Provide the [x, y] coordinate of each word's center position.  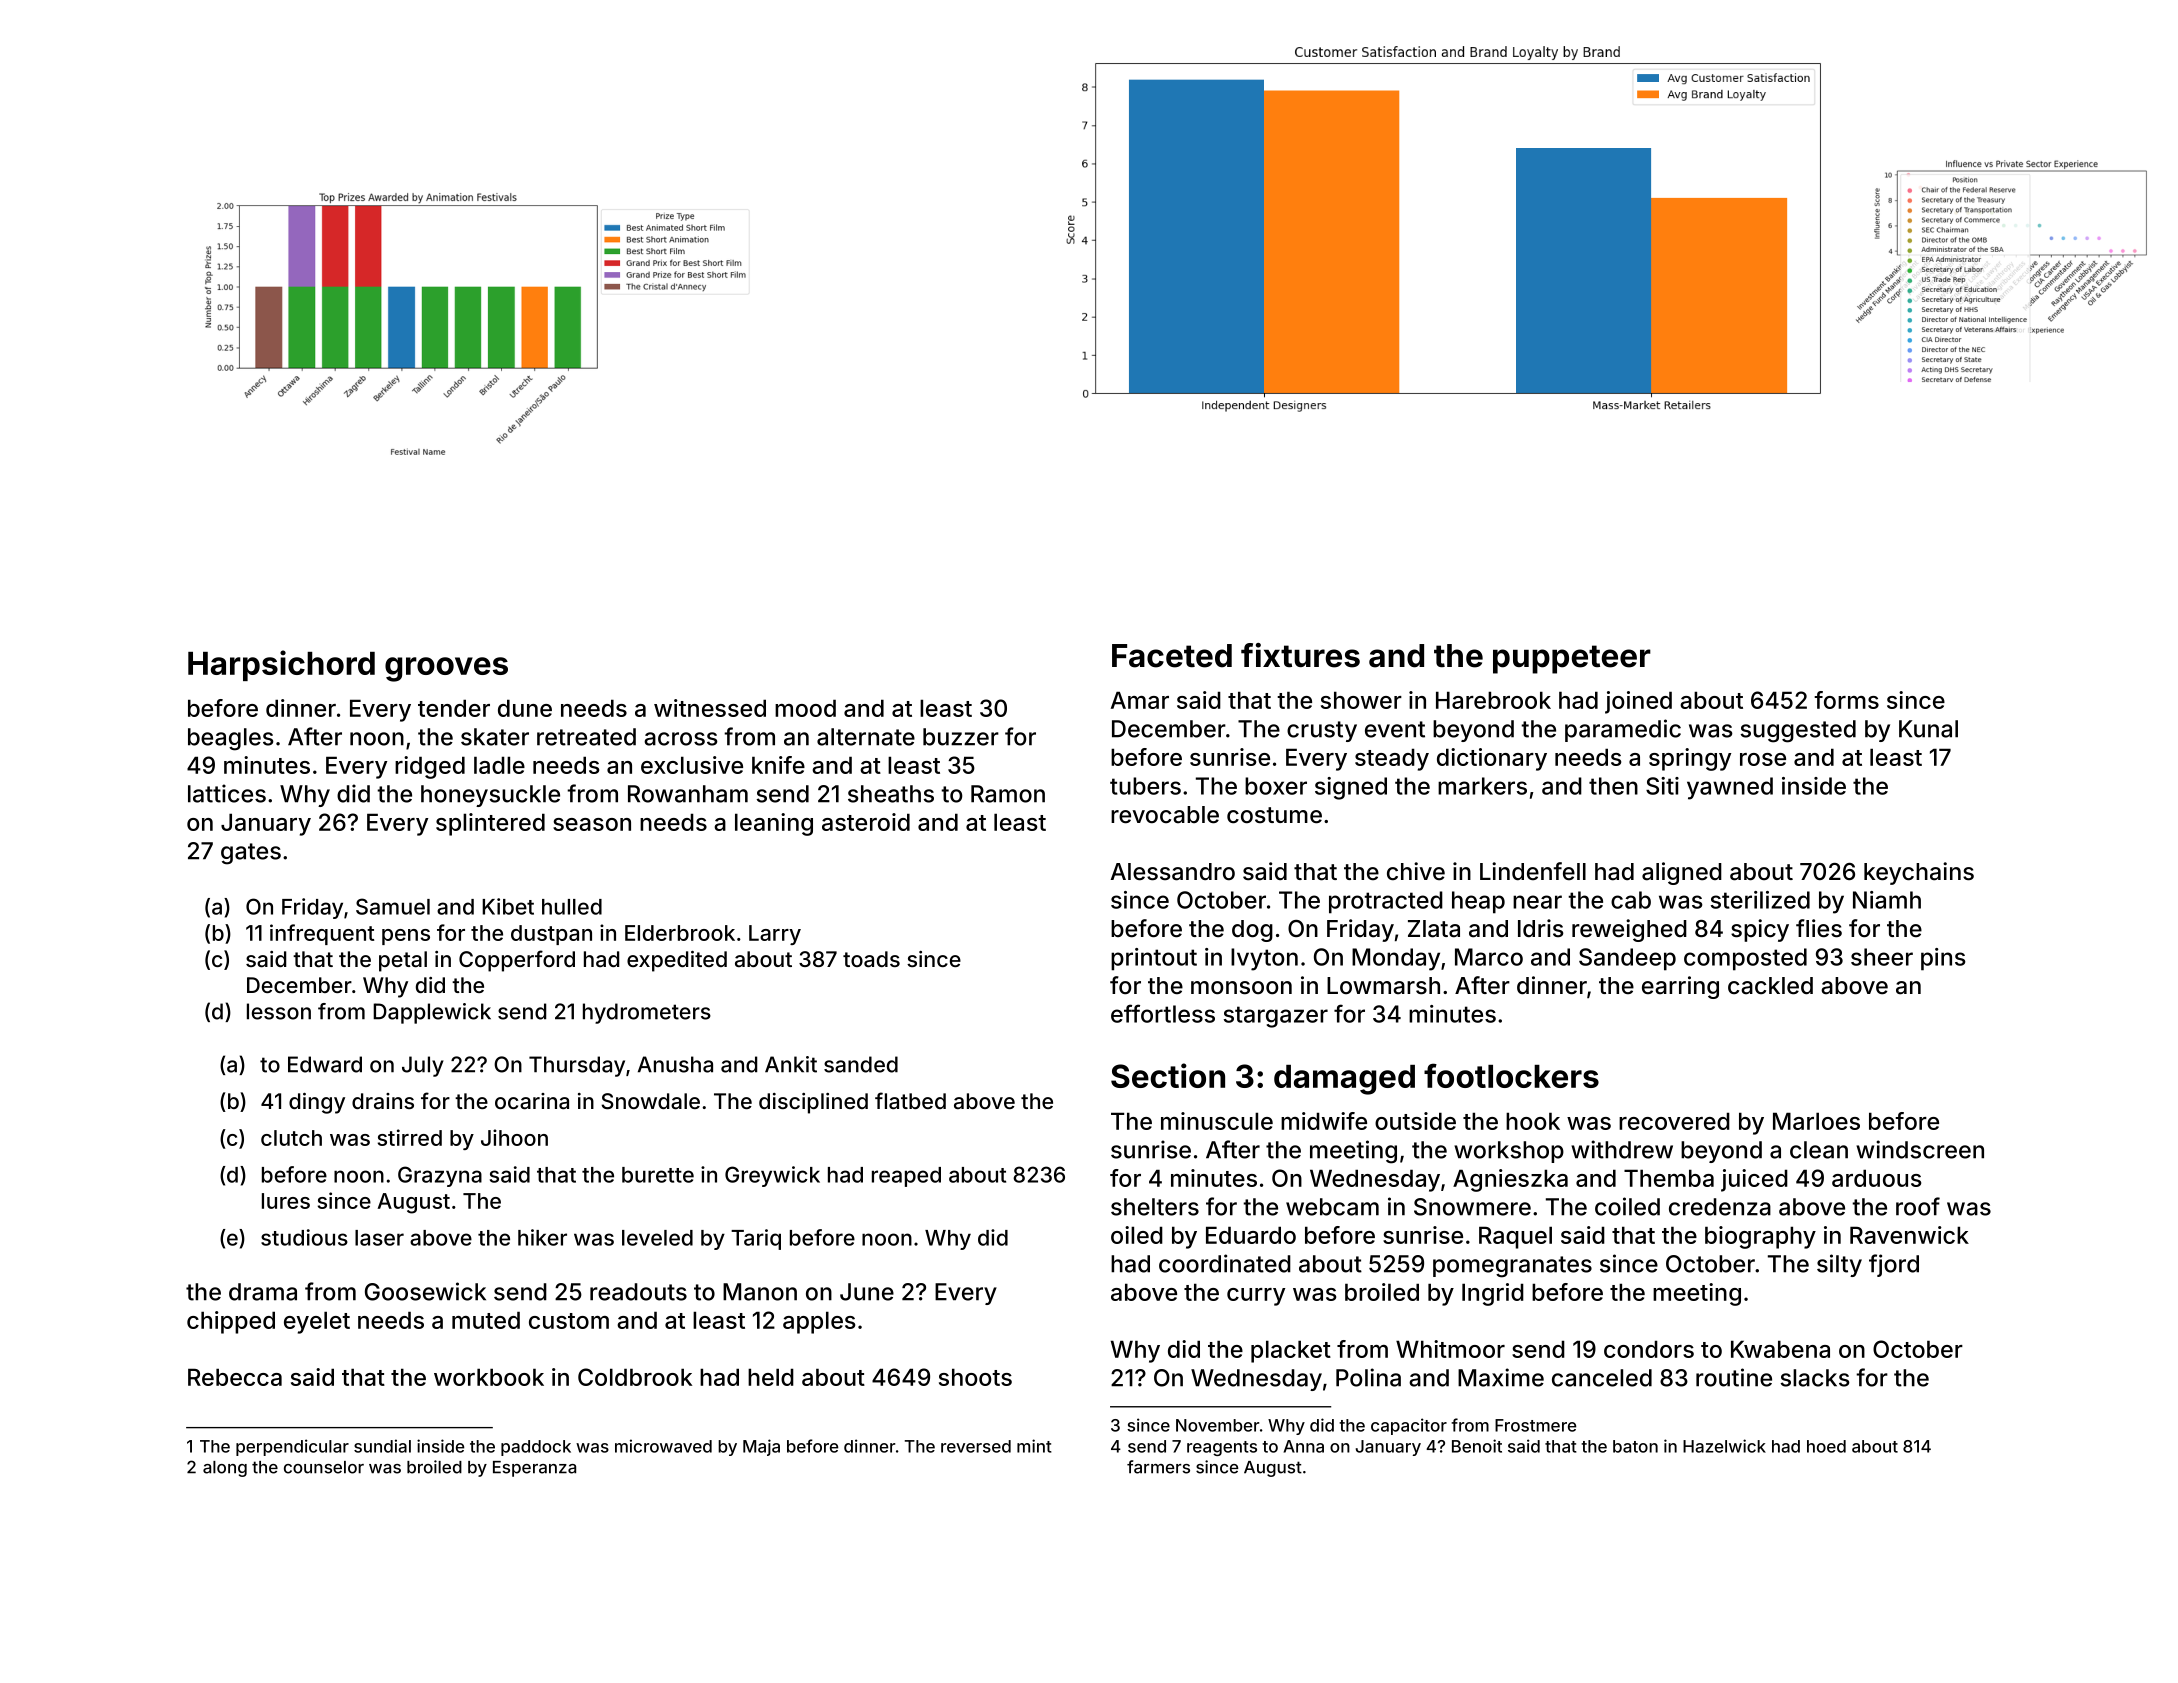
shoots [975, 1377]
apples [819, 1322]
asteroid [866, 822]
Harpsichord [281, 665]
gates [251, 854]
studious [304, 1237]
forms [1846, 700]
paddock [536, 1448]
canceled [1602, 1378]
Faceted [1172, 656]
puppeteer [1572, 659]
